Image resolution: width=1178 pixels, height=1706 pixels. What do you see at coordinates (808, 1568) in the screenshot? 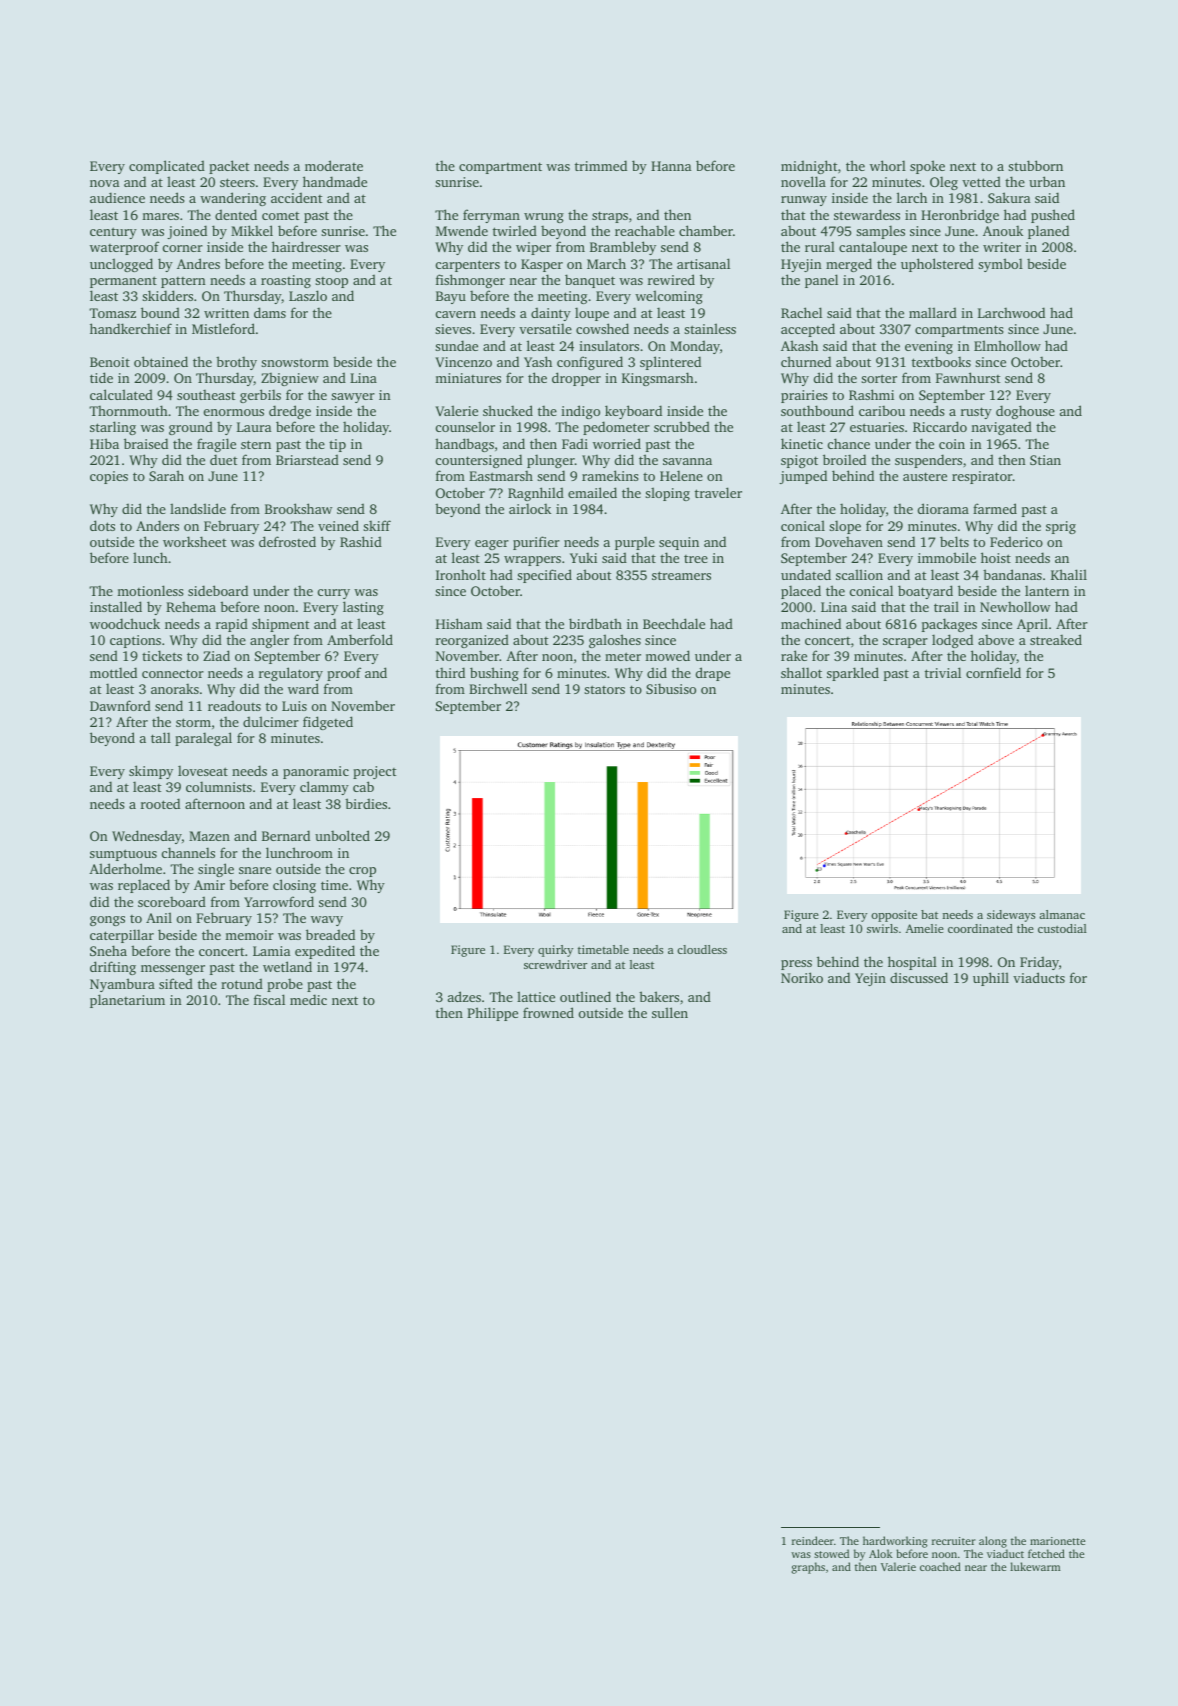
I see `graphs` at bounding box center [808, 1568].
